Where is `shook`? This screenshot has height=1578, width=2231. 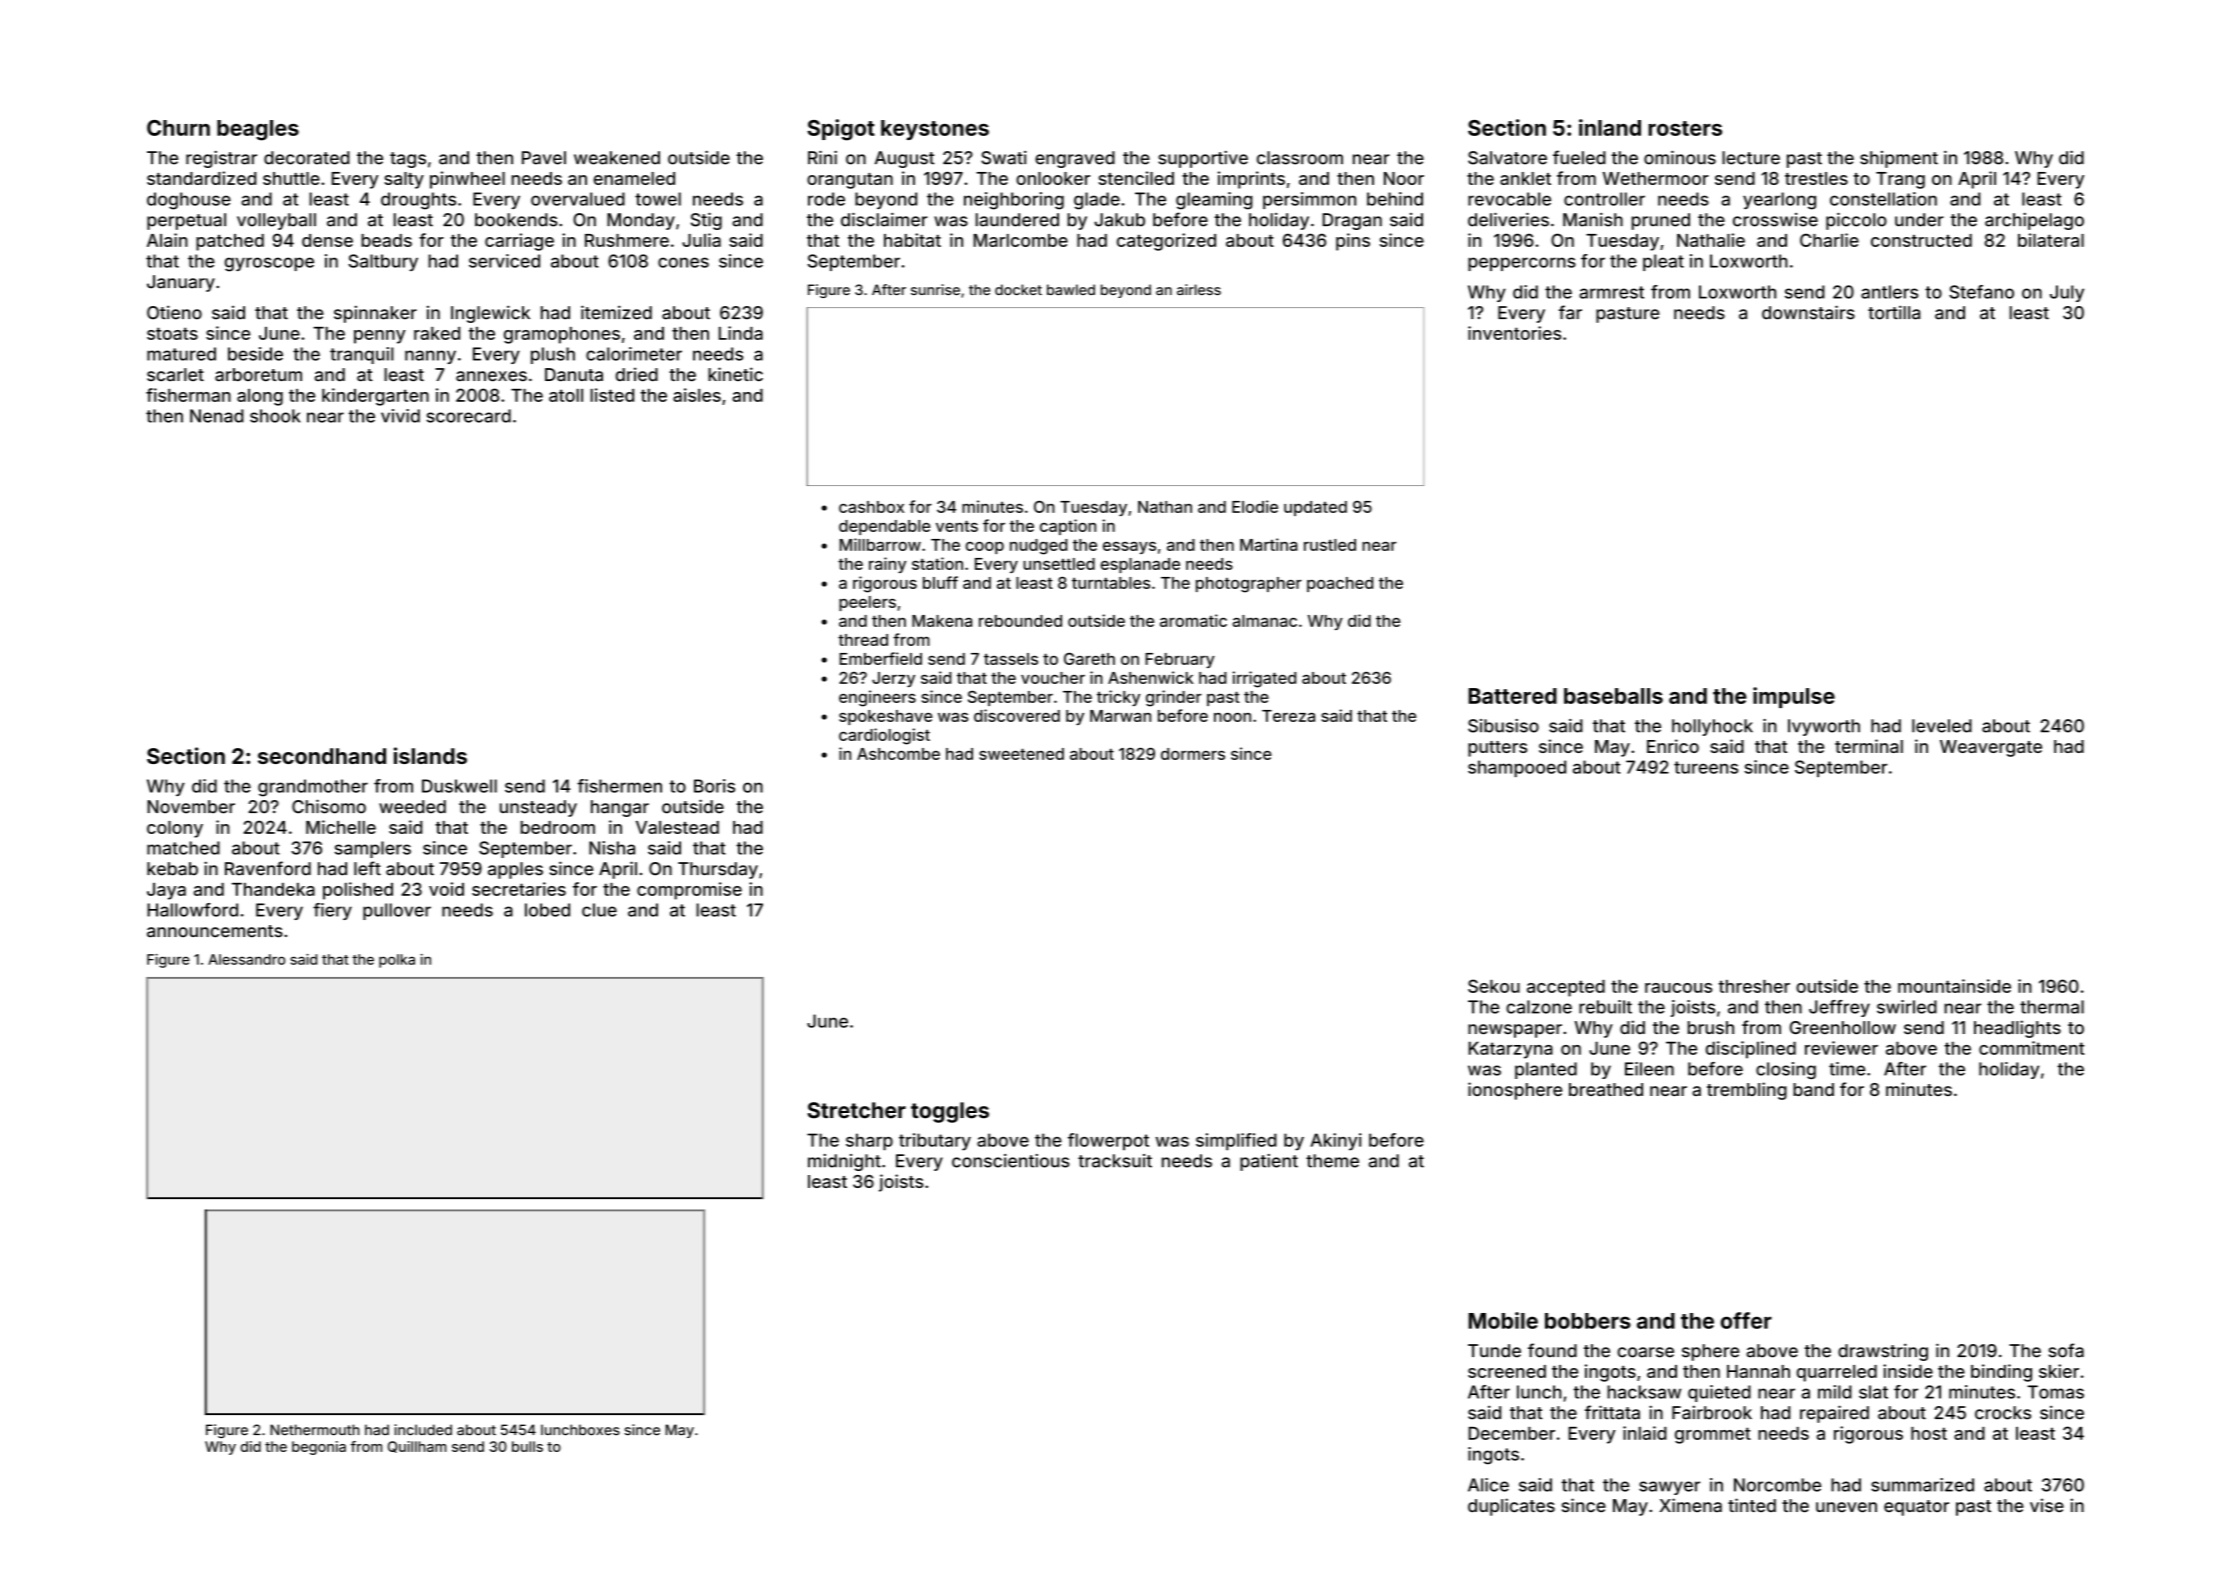 shook is located at coordinates (275, 416).
